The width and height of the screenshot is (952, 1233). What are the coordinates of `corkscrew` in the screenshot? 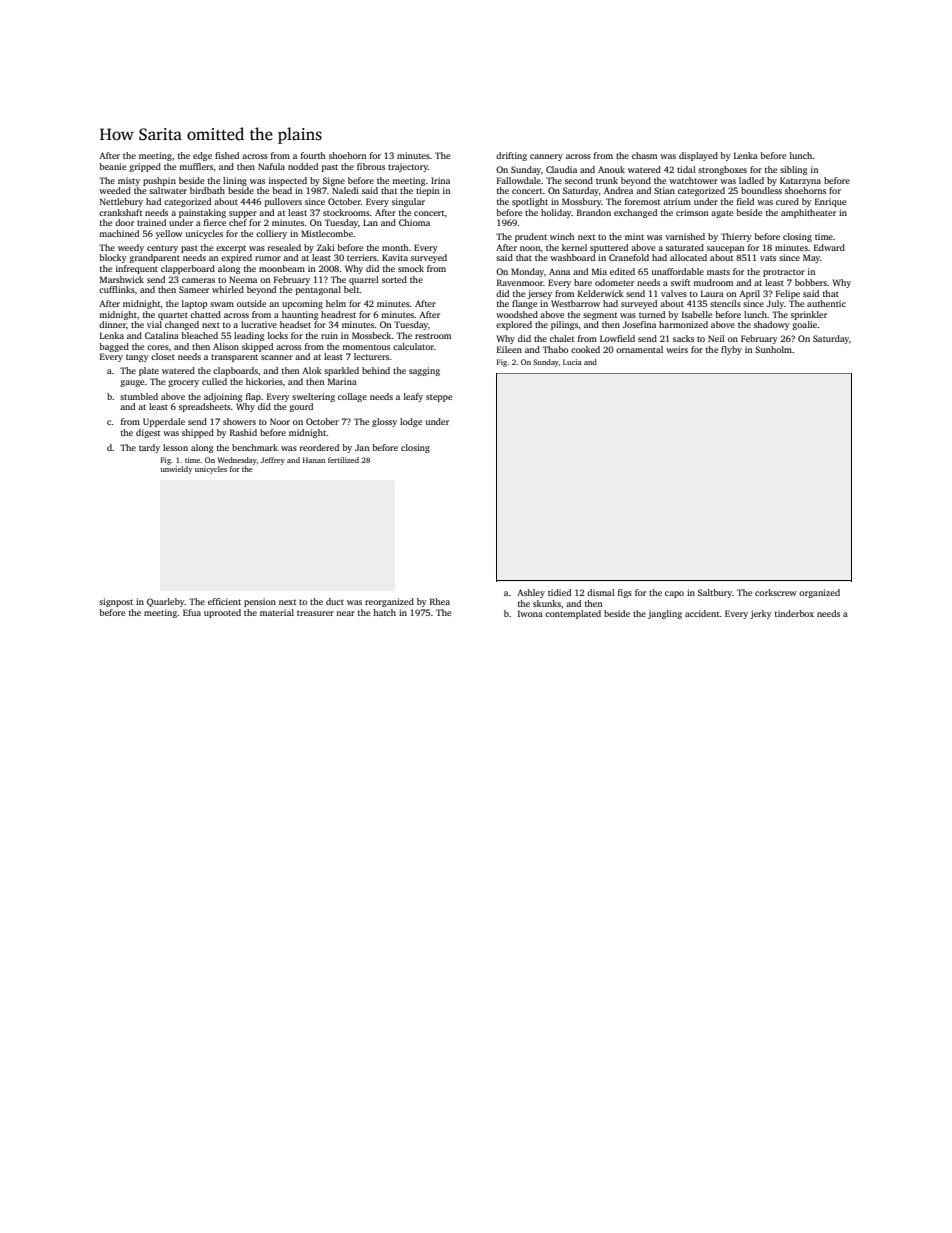 It's located at (776, 592).
